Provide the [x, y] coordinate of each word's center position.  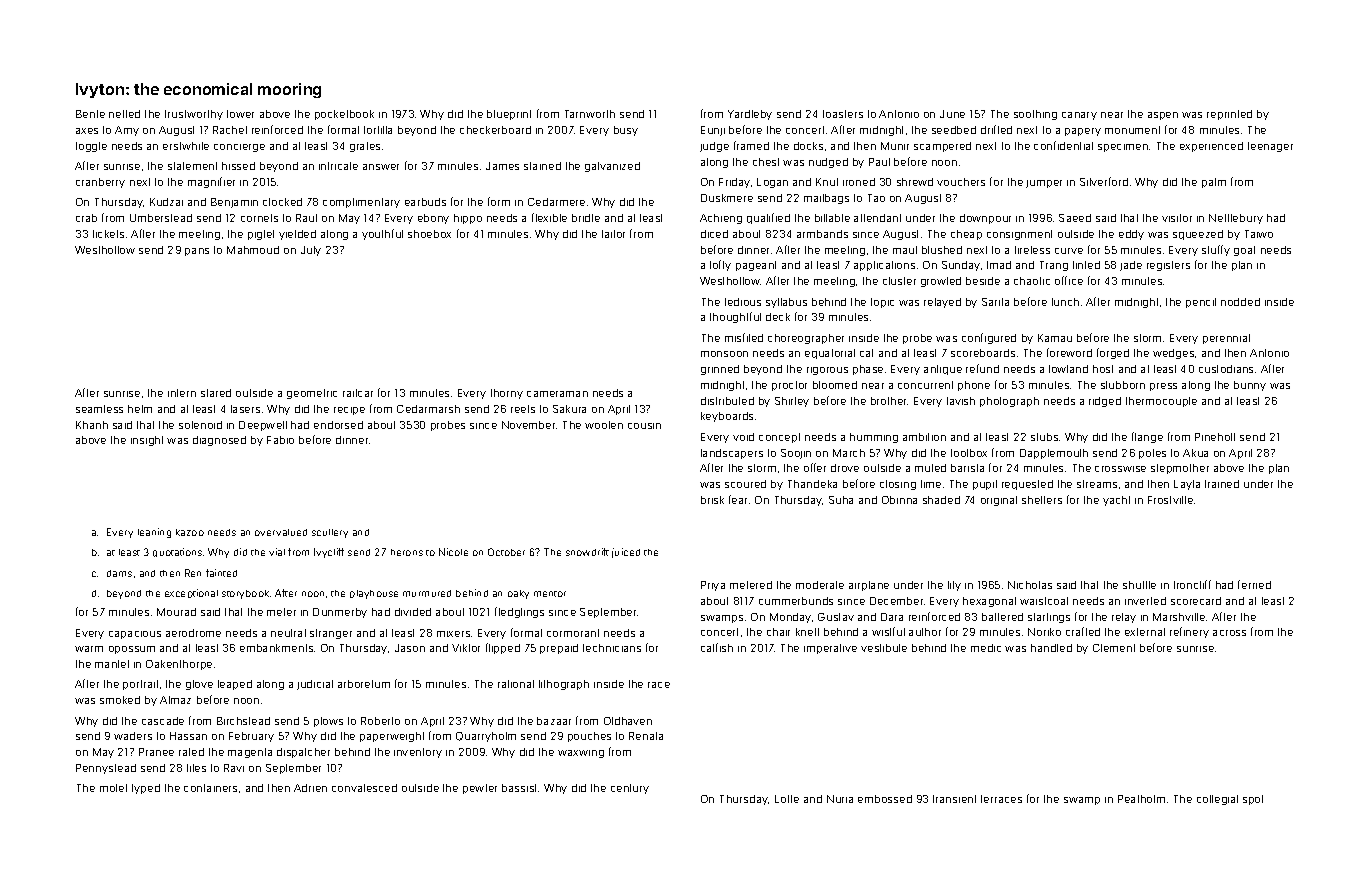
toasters [843, 114]
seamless [99, 409]
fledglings [519, 612]
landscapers [732, 454]
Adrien [310, 788]
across [1229, 633]
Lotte [787, 799]
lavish [961, 401]
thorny [507, 394]
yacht [1116, 501]
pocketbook [344, 115]
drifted [996, 129]
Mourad [176, 612]
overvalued [281, 532]
